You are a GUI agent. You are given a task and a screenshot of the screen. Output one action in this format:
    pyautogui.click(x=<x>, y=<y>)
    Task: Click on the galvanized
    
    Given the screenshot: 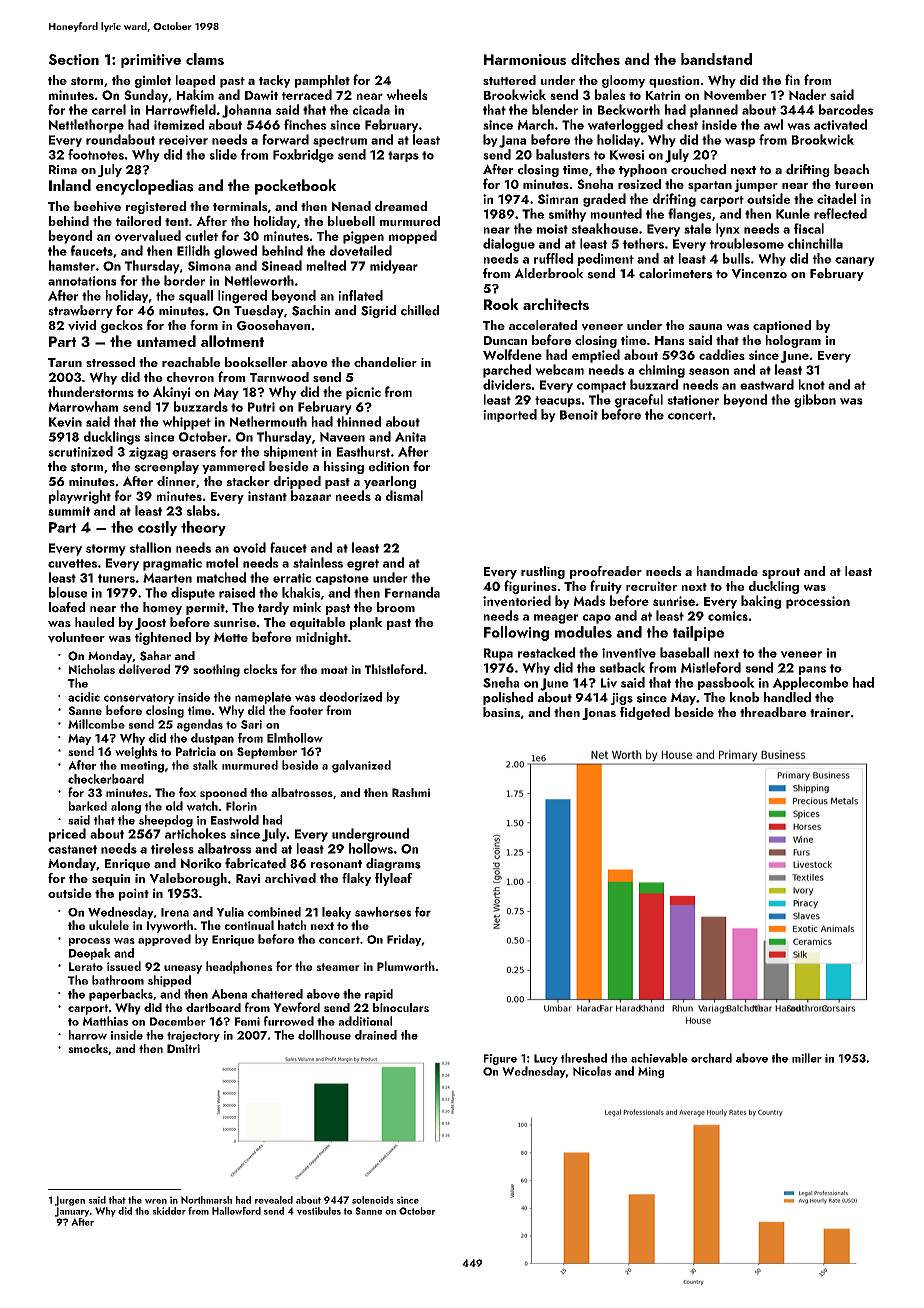 What is the action you would take?
    pyautogui.click(x=361, y=766)
